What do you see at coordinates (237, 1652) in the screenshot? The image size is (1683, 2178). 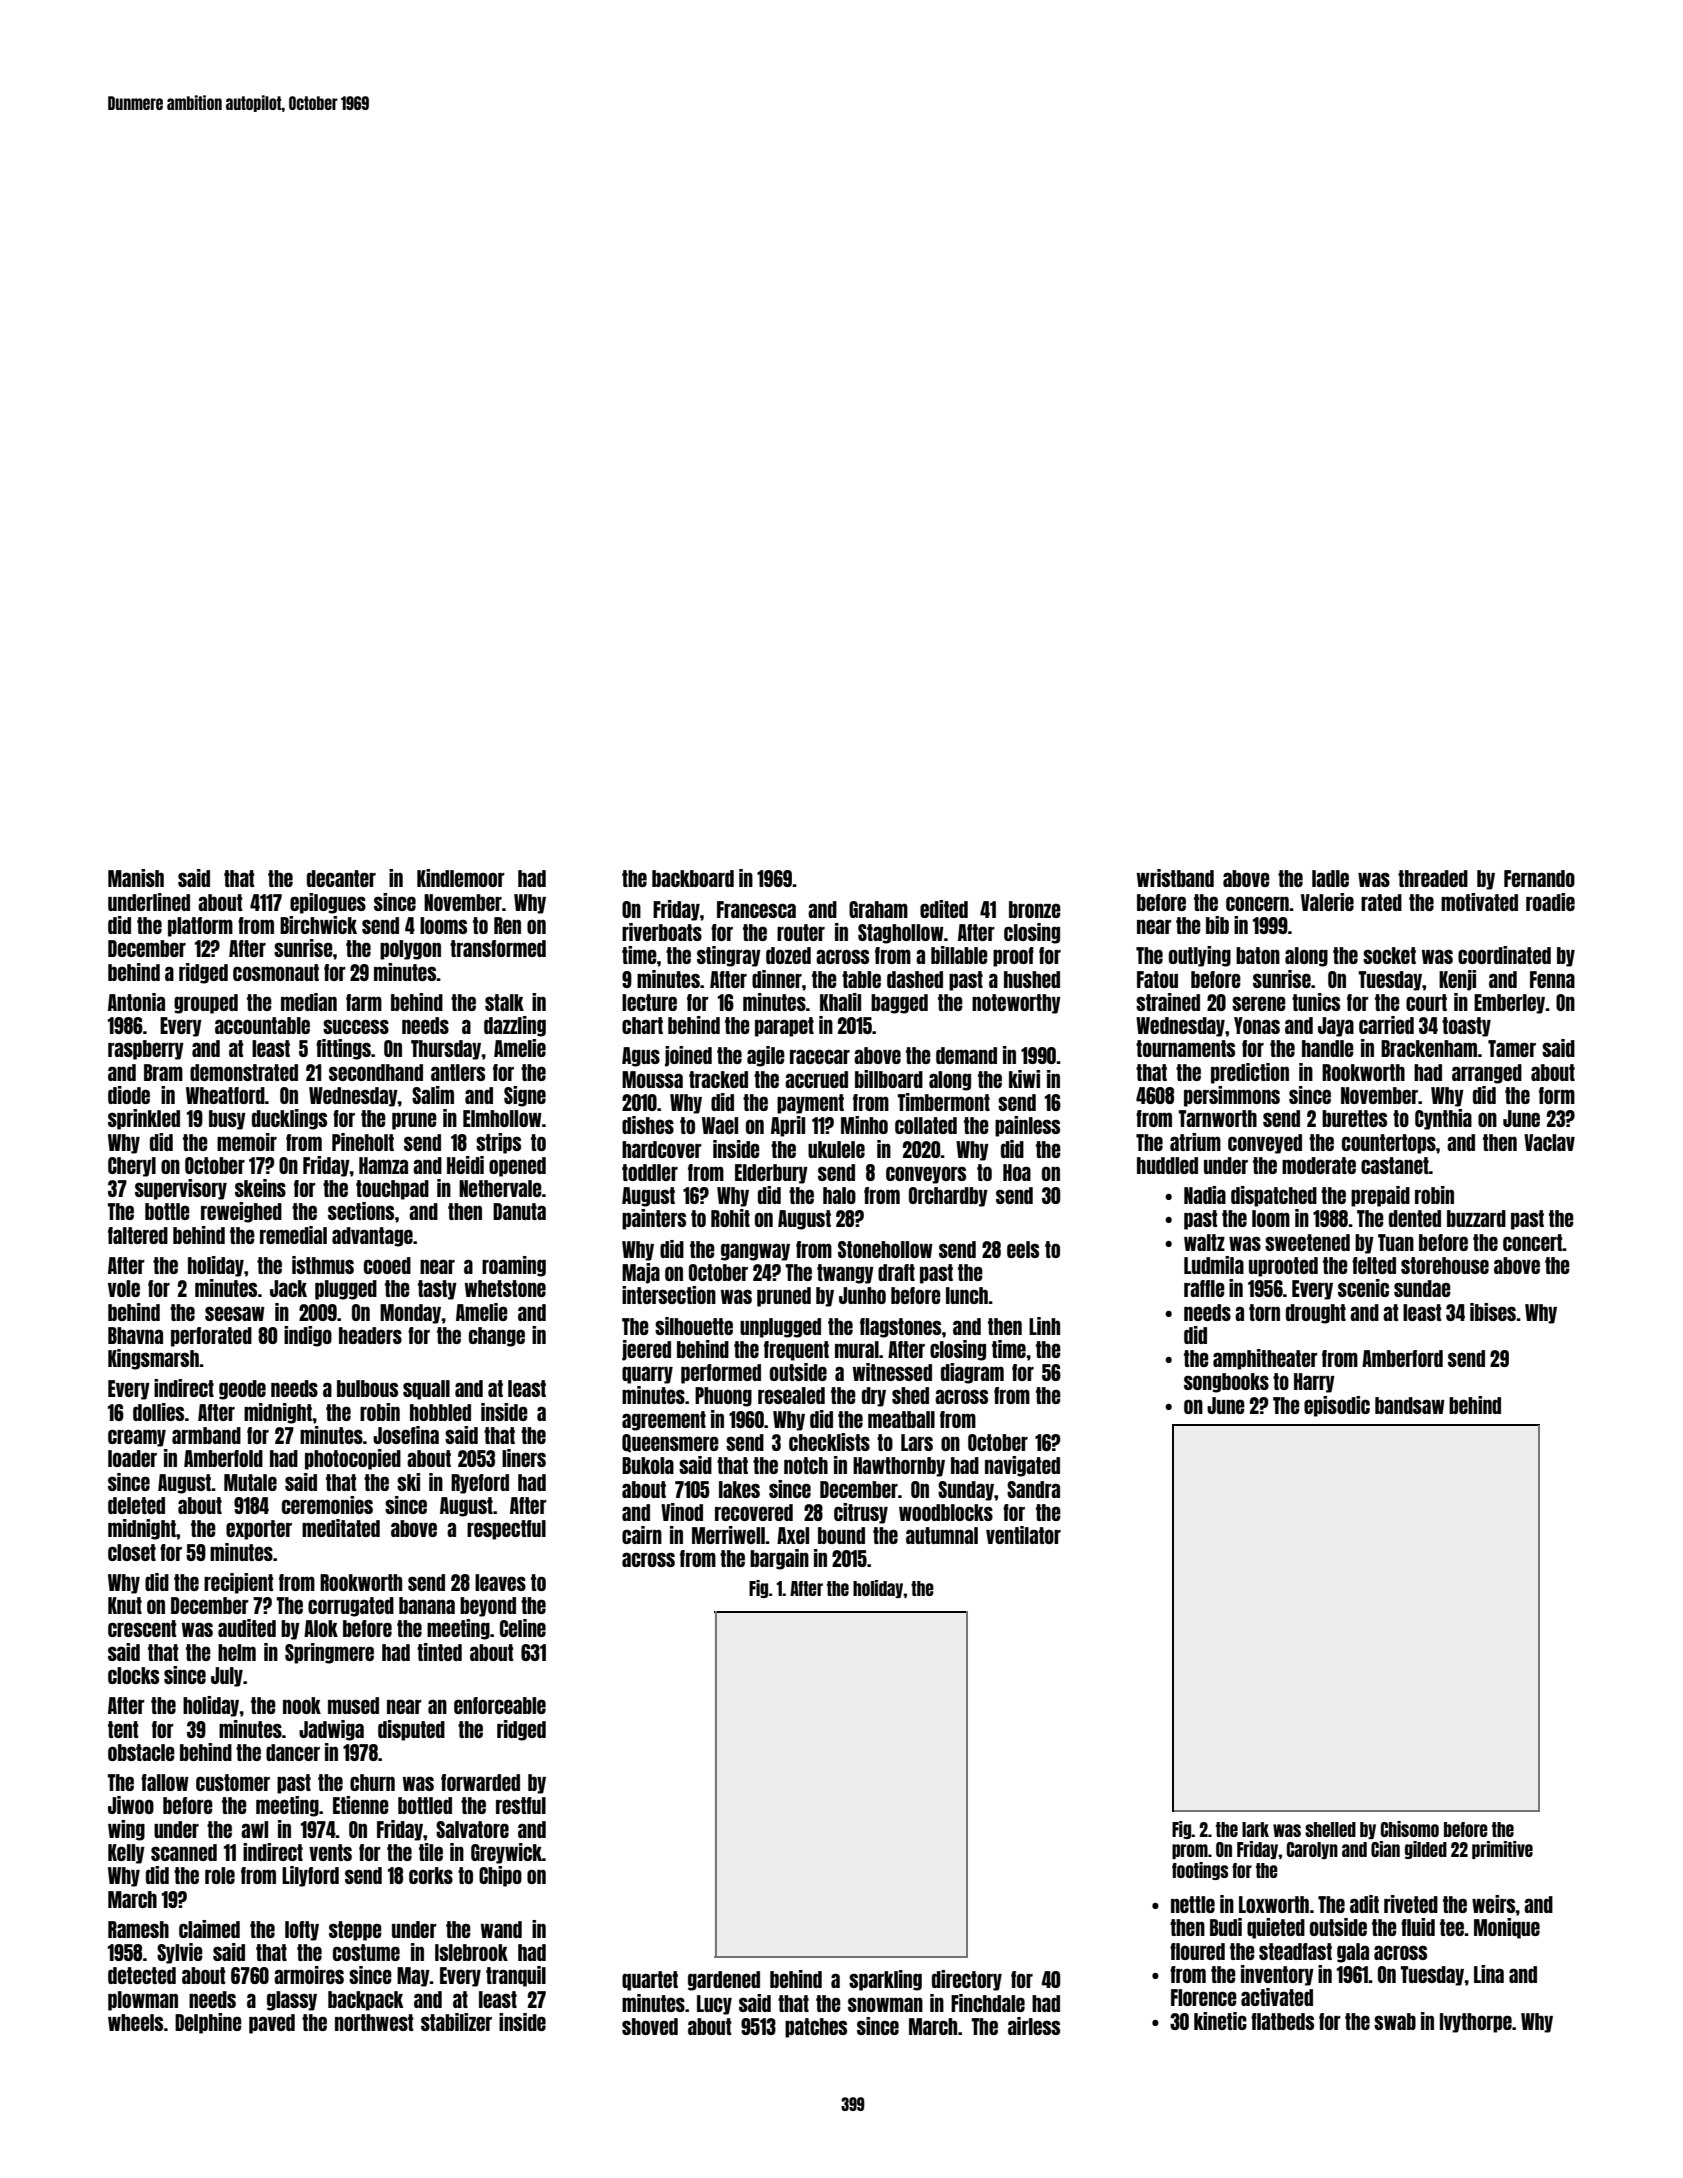 I see `helm` at bounding box center [237, 1652].
